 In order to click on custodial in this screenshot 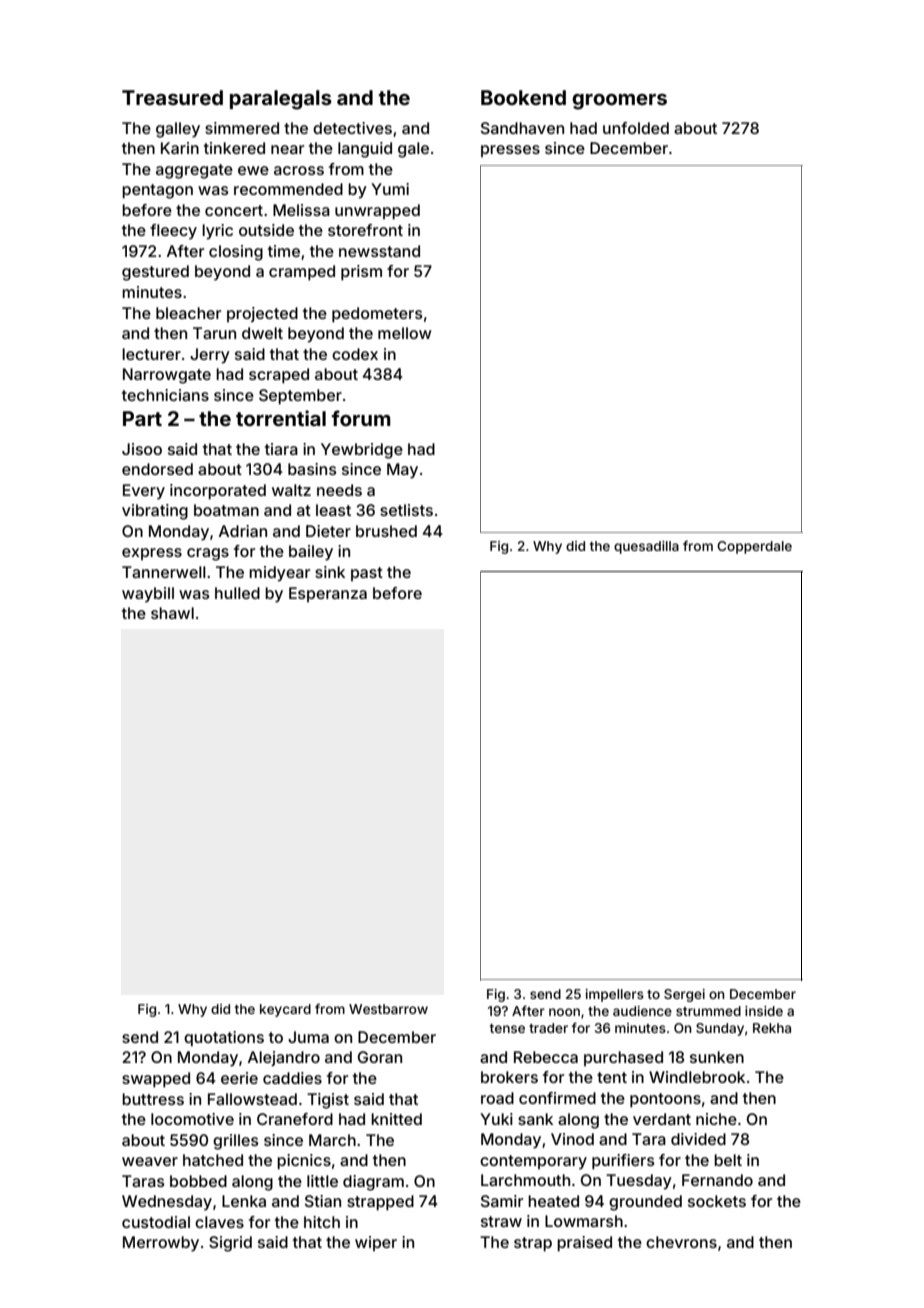, I will do `click(156, 1222)`.
